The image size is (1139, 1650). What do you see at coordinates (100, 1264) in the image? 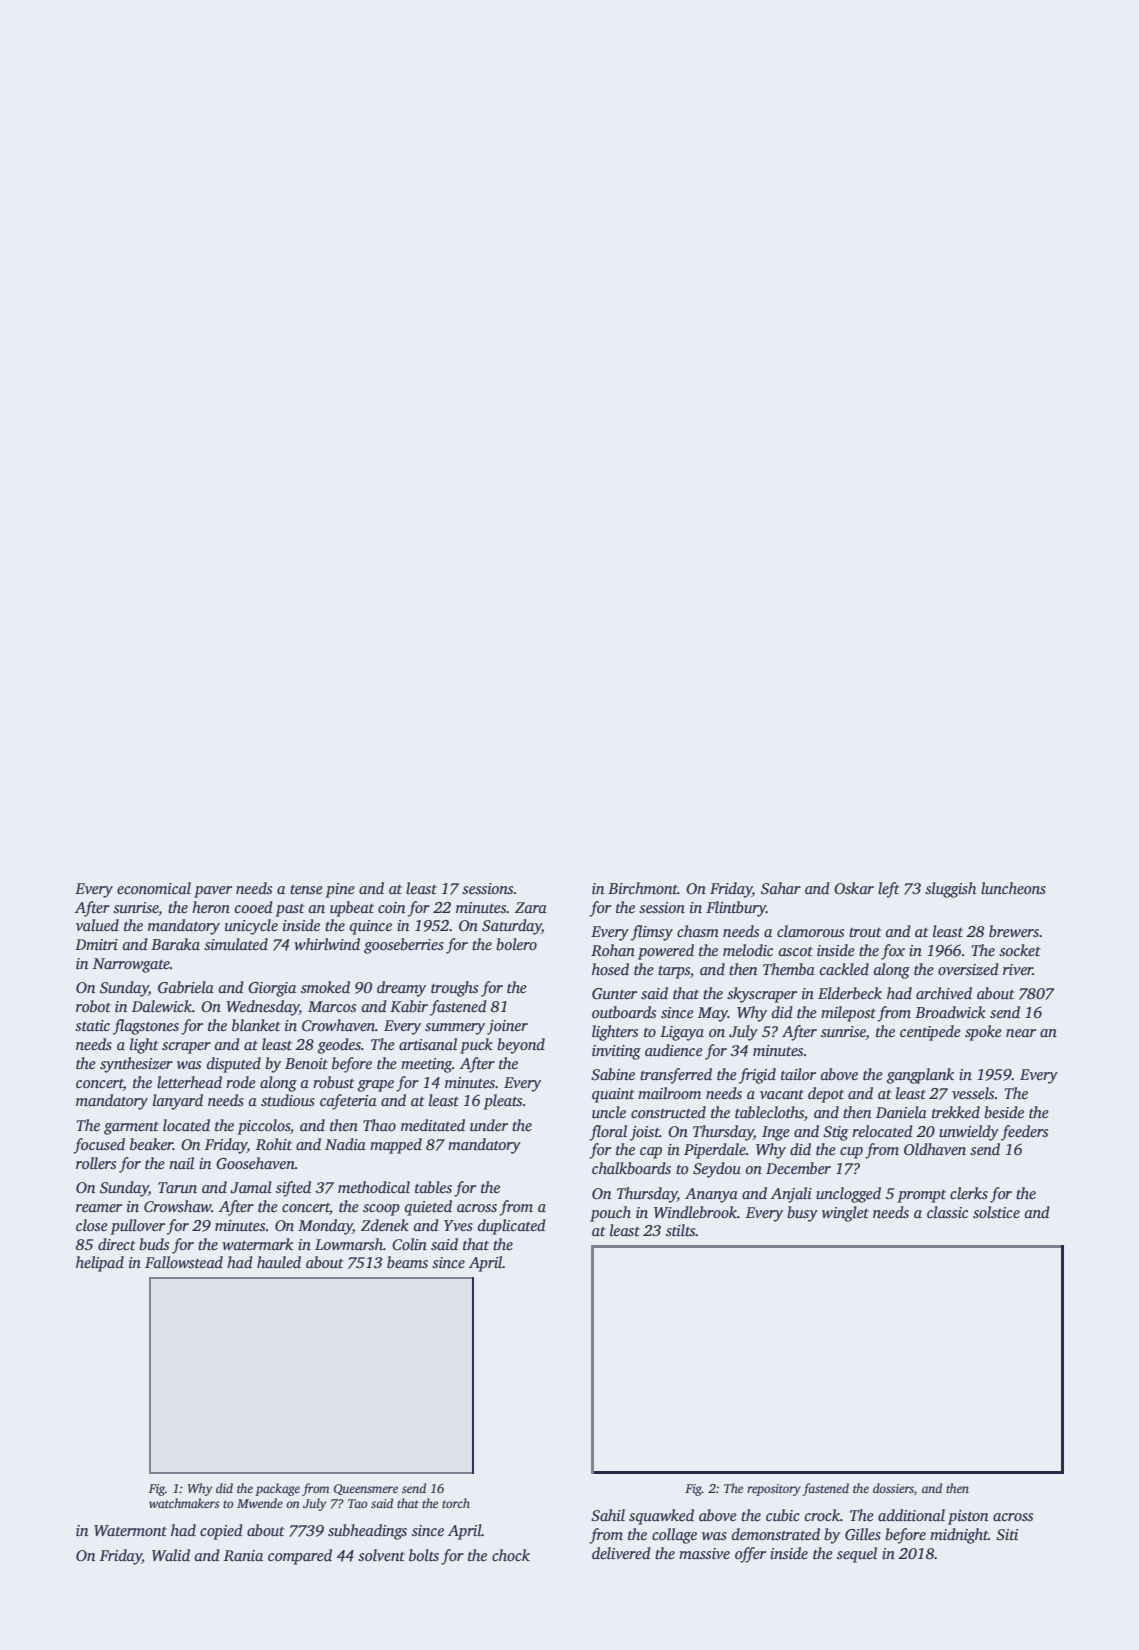
I see `helipad` at bounding box center [100, 1264].
